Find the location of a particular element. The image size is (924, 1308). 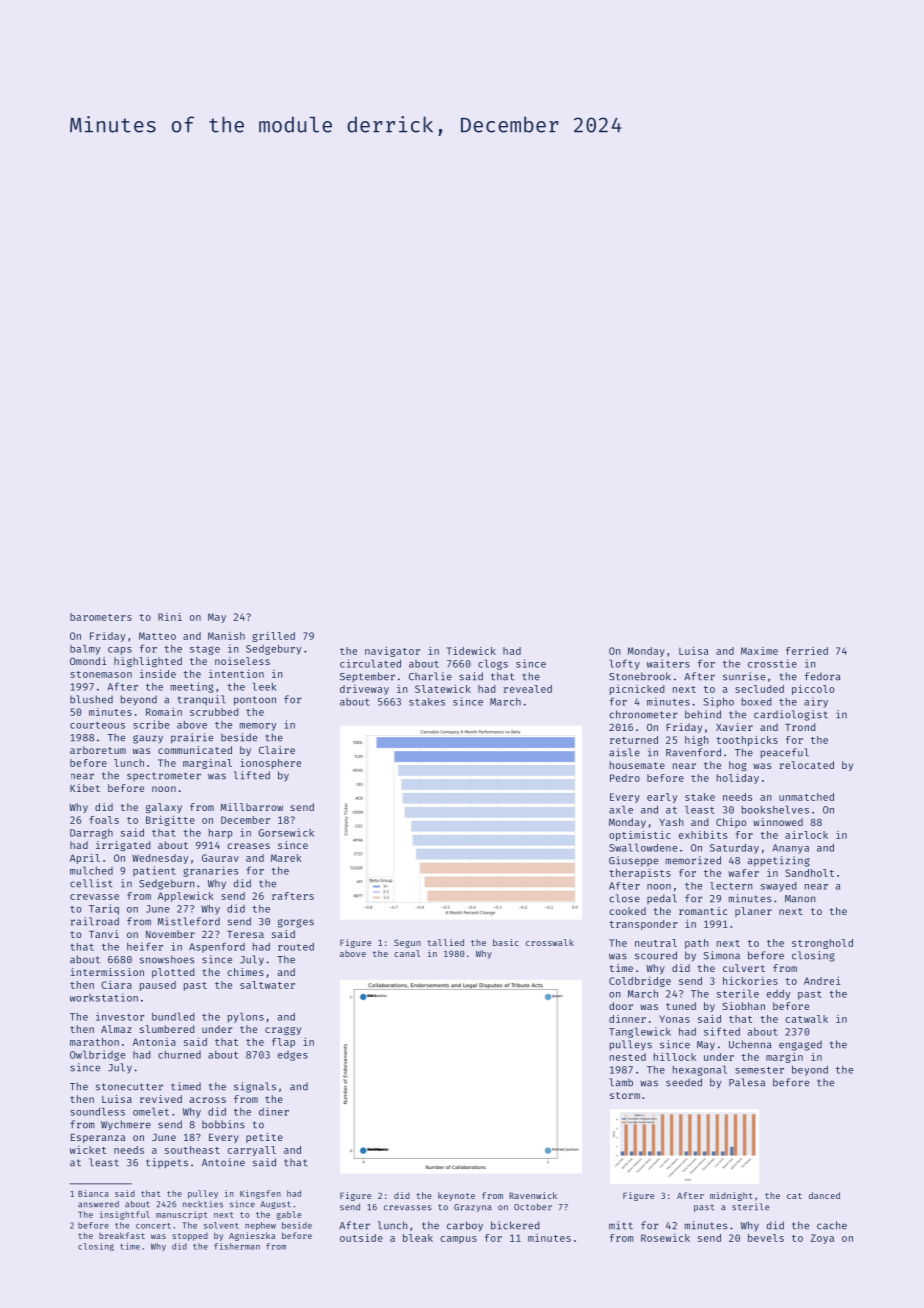

Darragh is located at coordinates (91, 834).
